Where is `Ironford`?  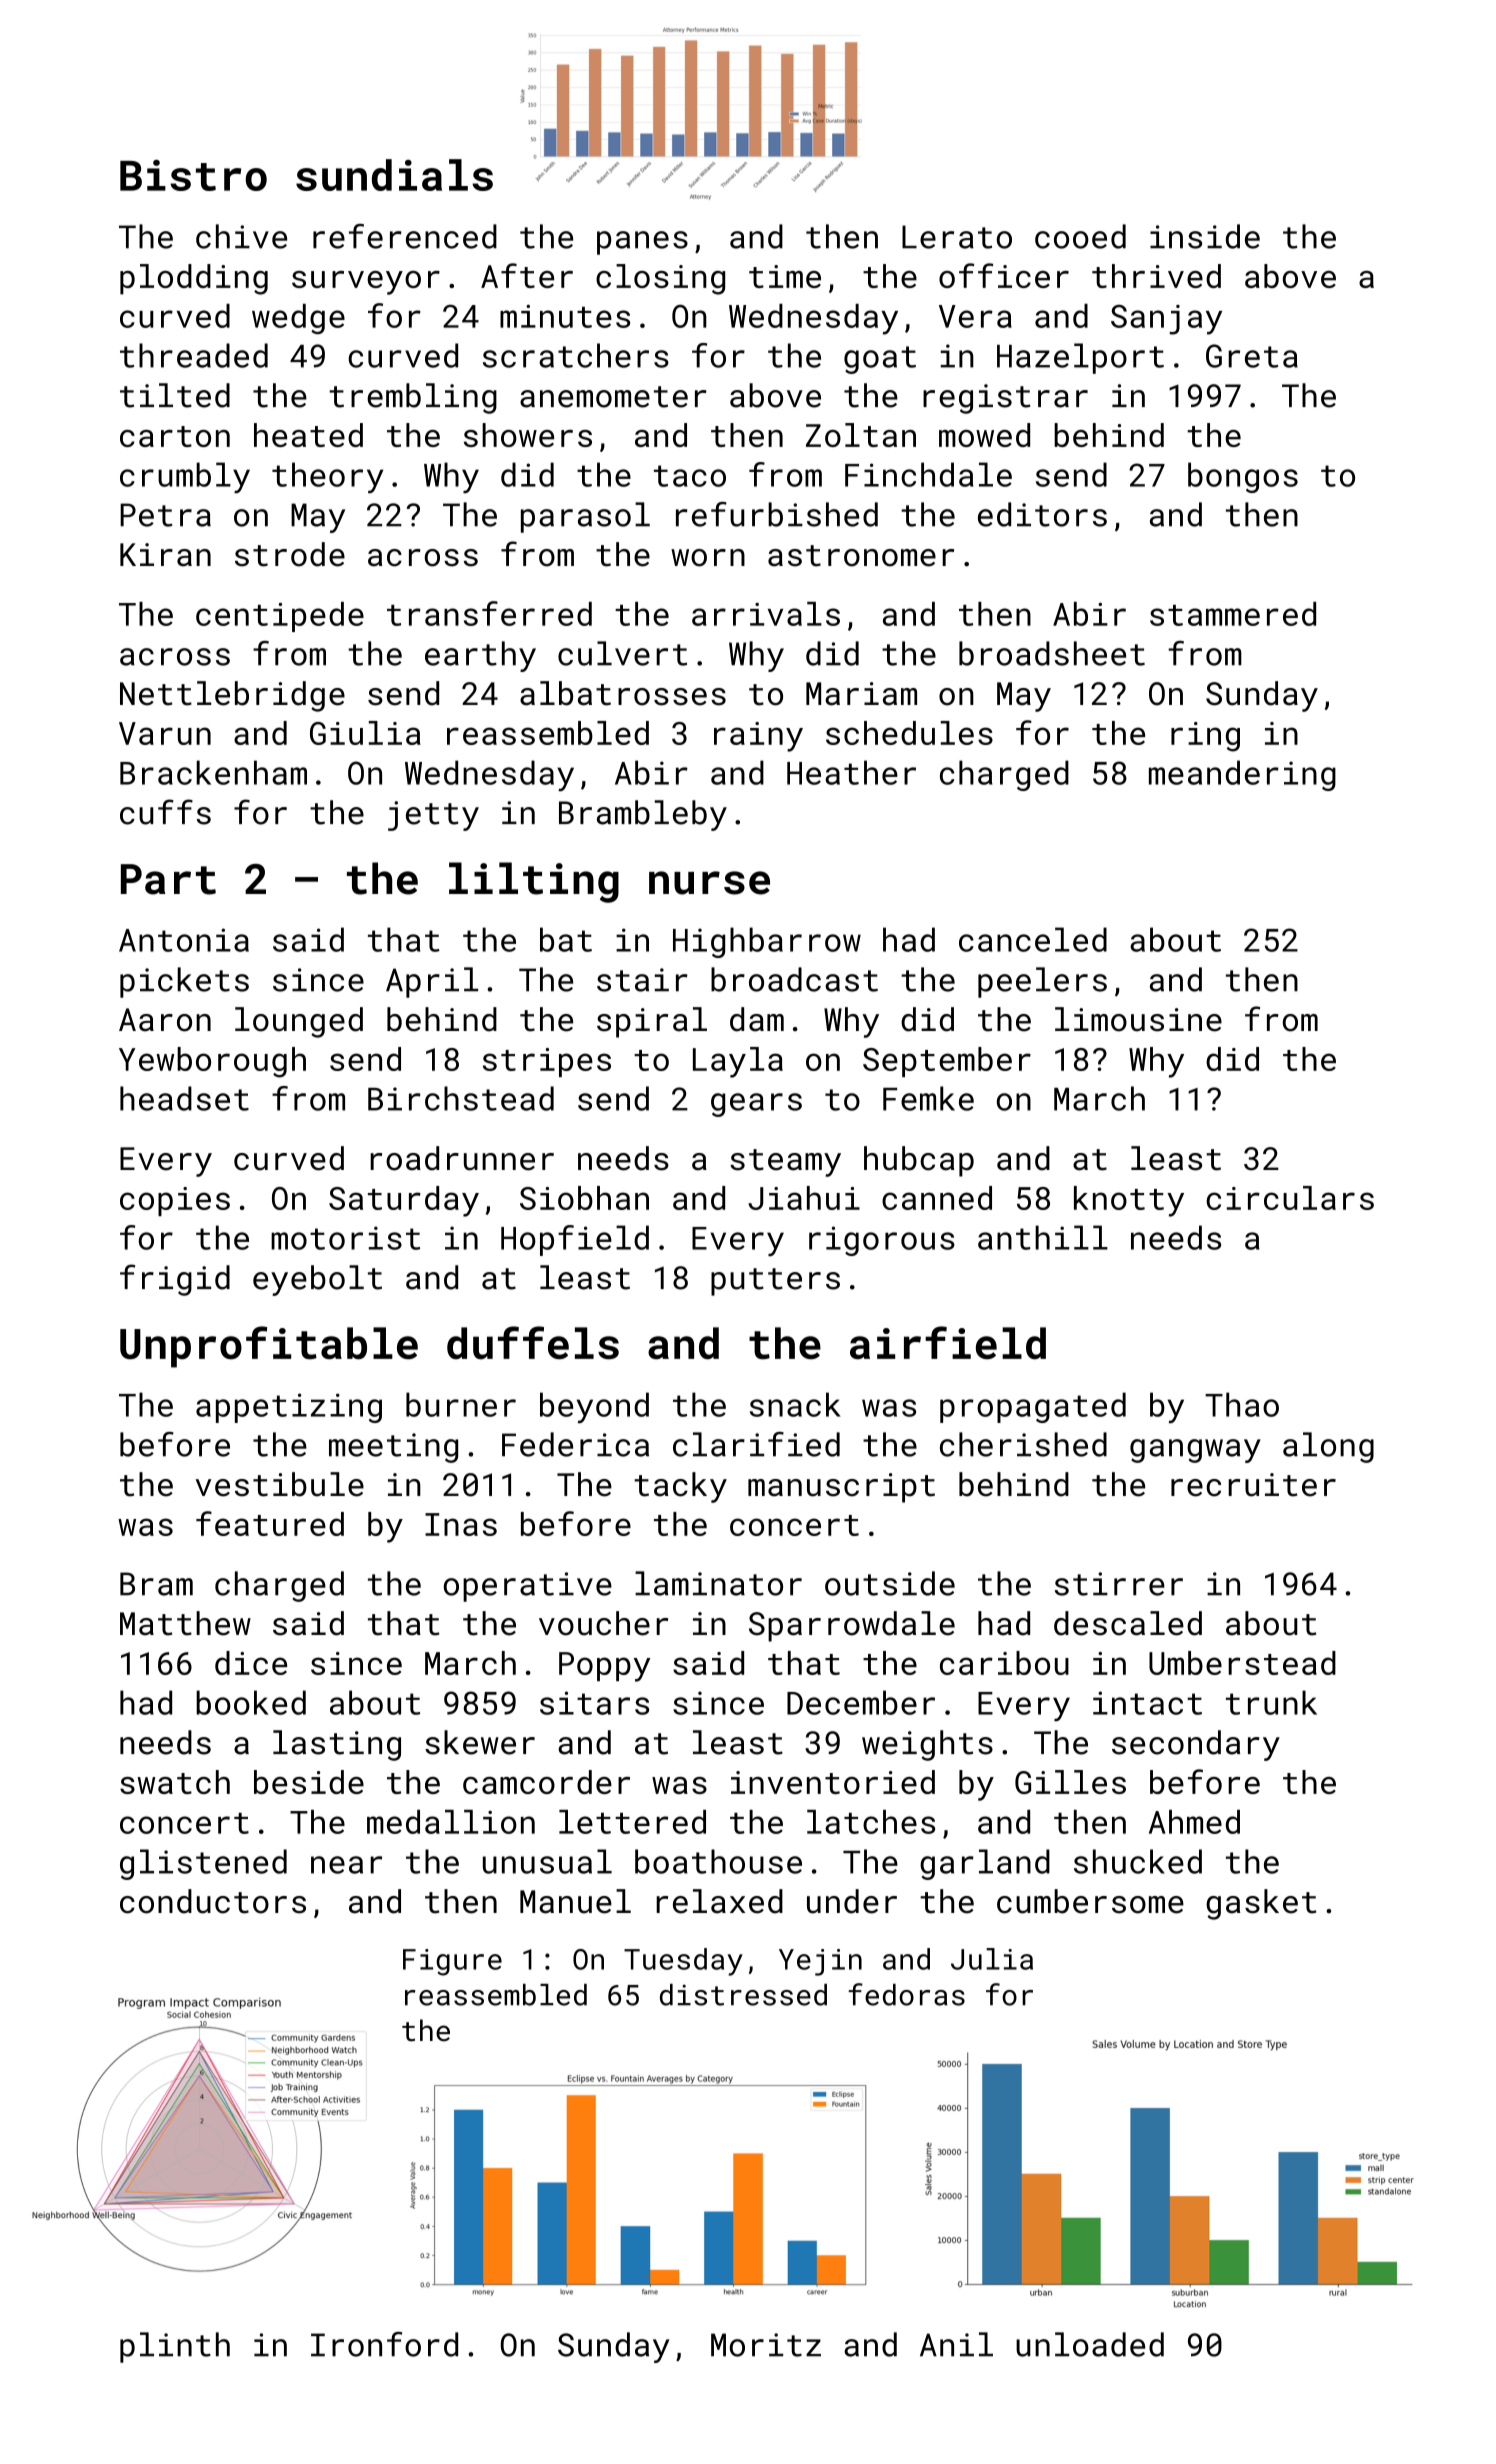
Ironford is located at coordinates (384, 2344).
